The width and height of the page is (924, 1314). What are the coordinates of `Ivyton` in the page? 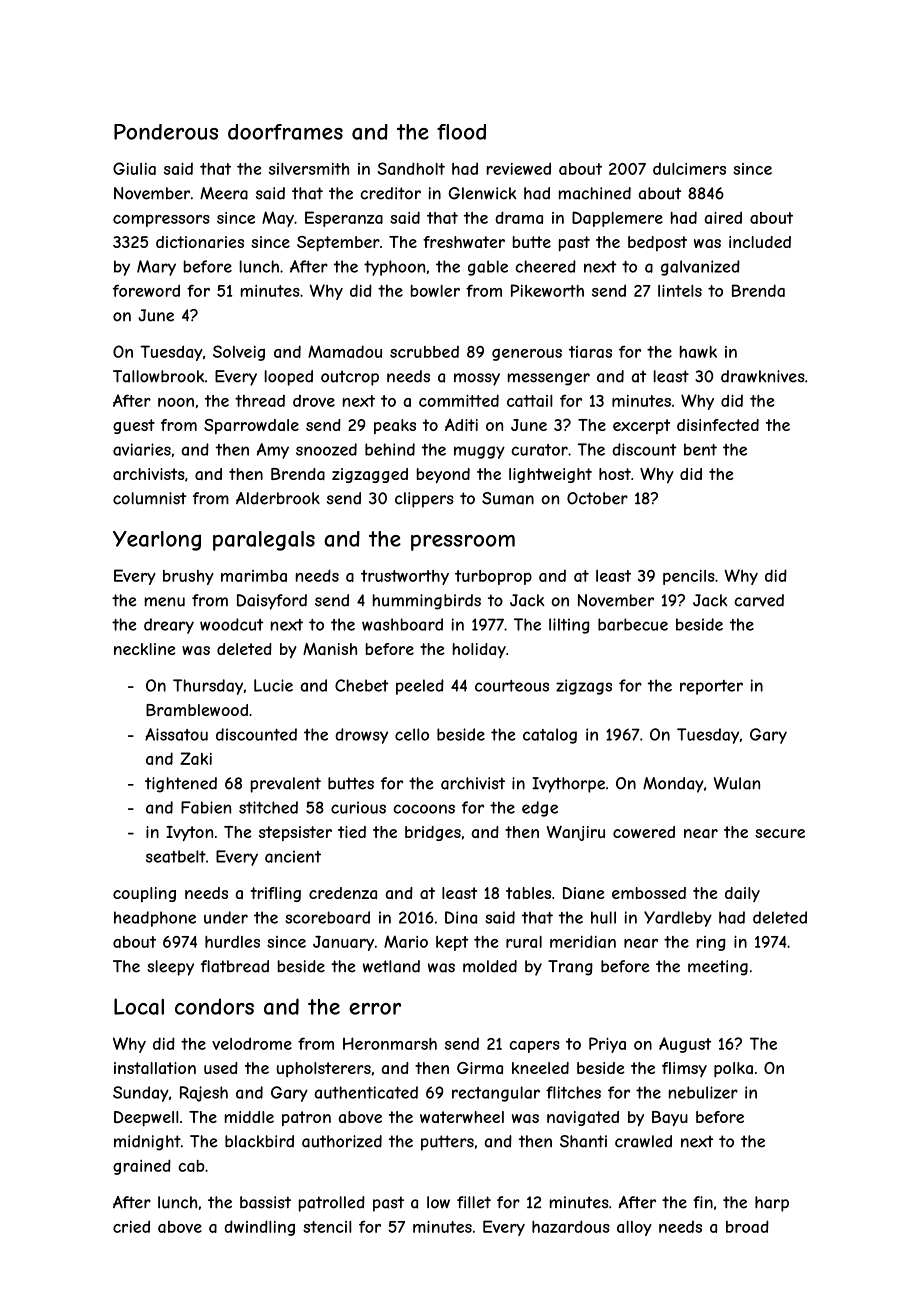 It's located at (189, 834).
